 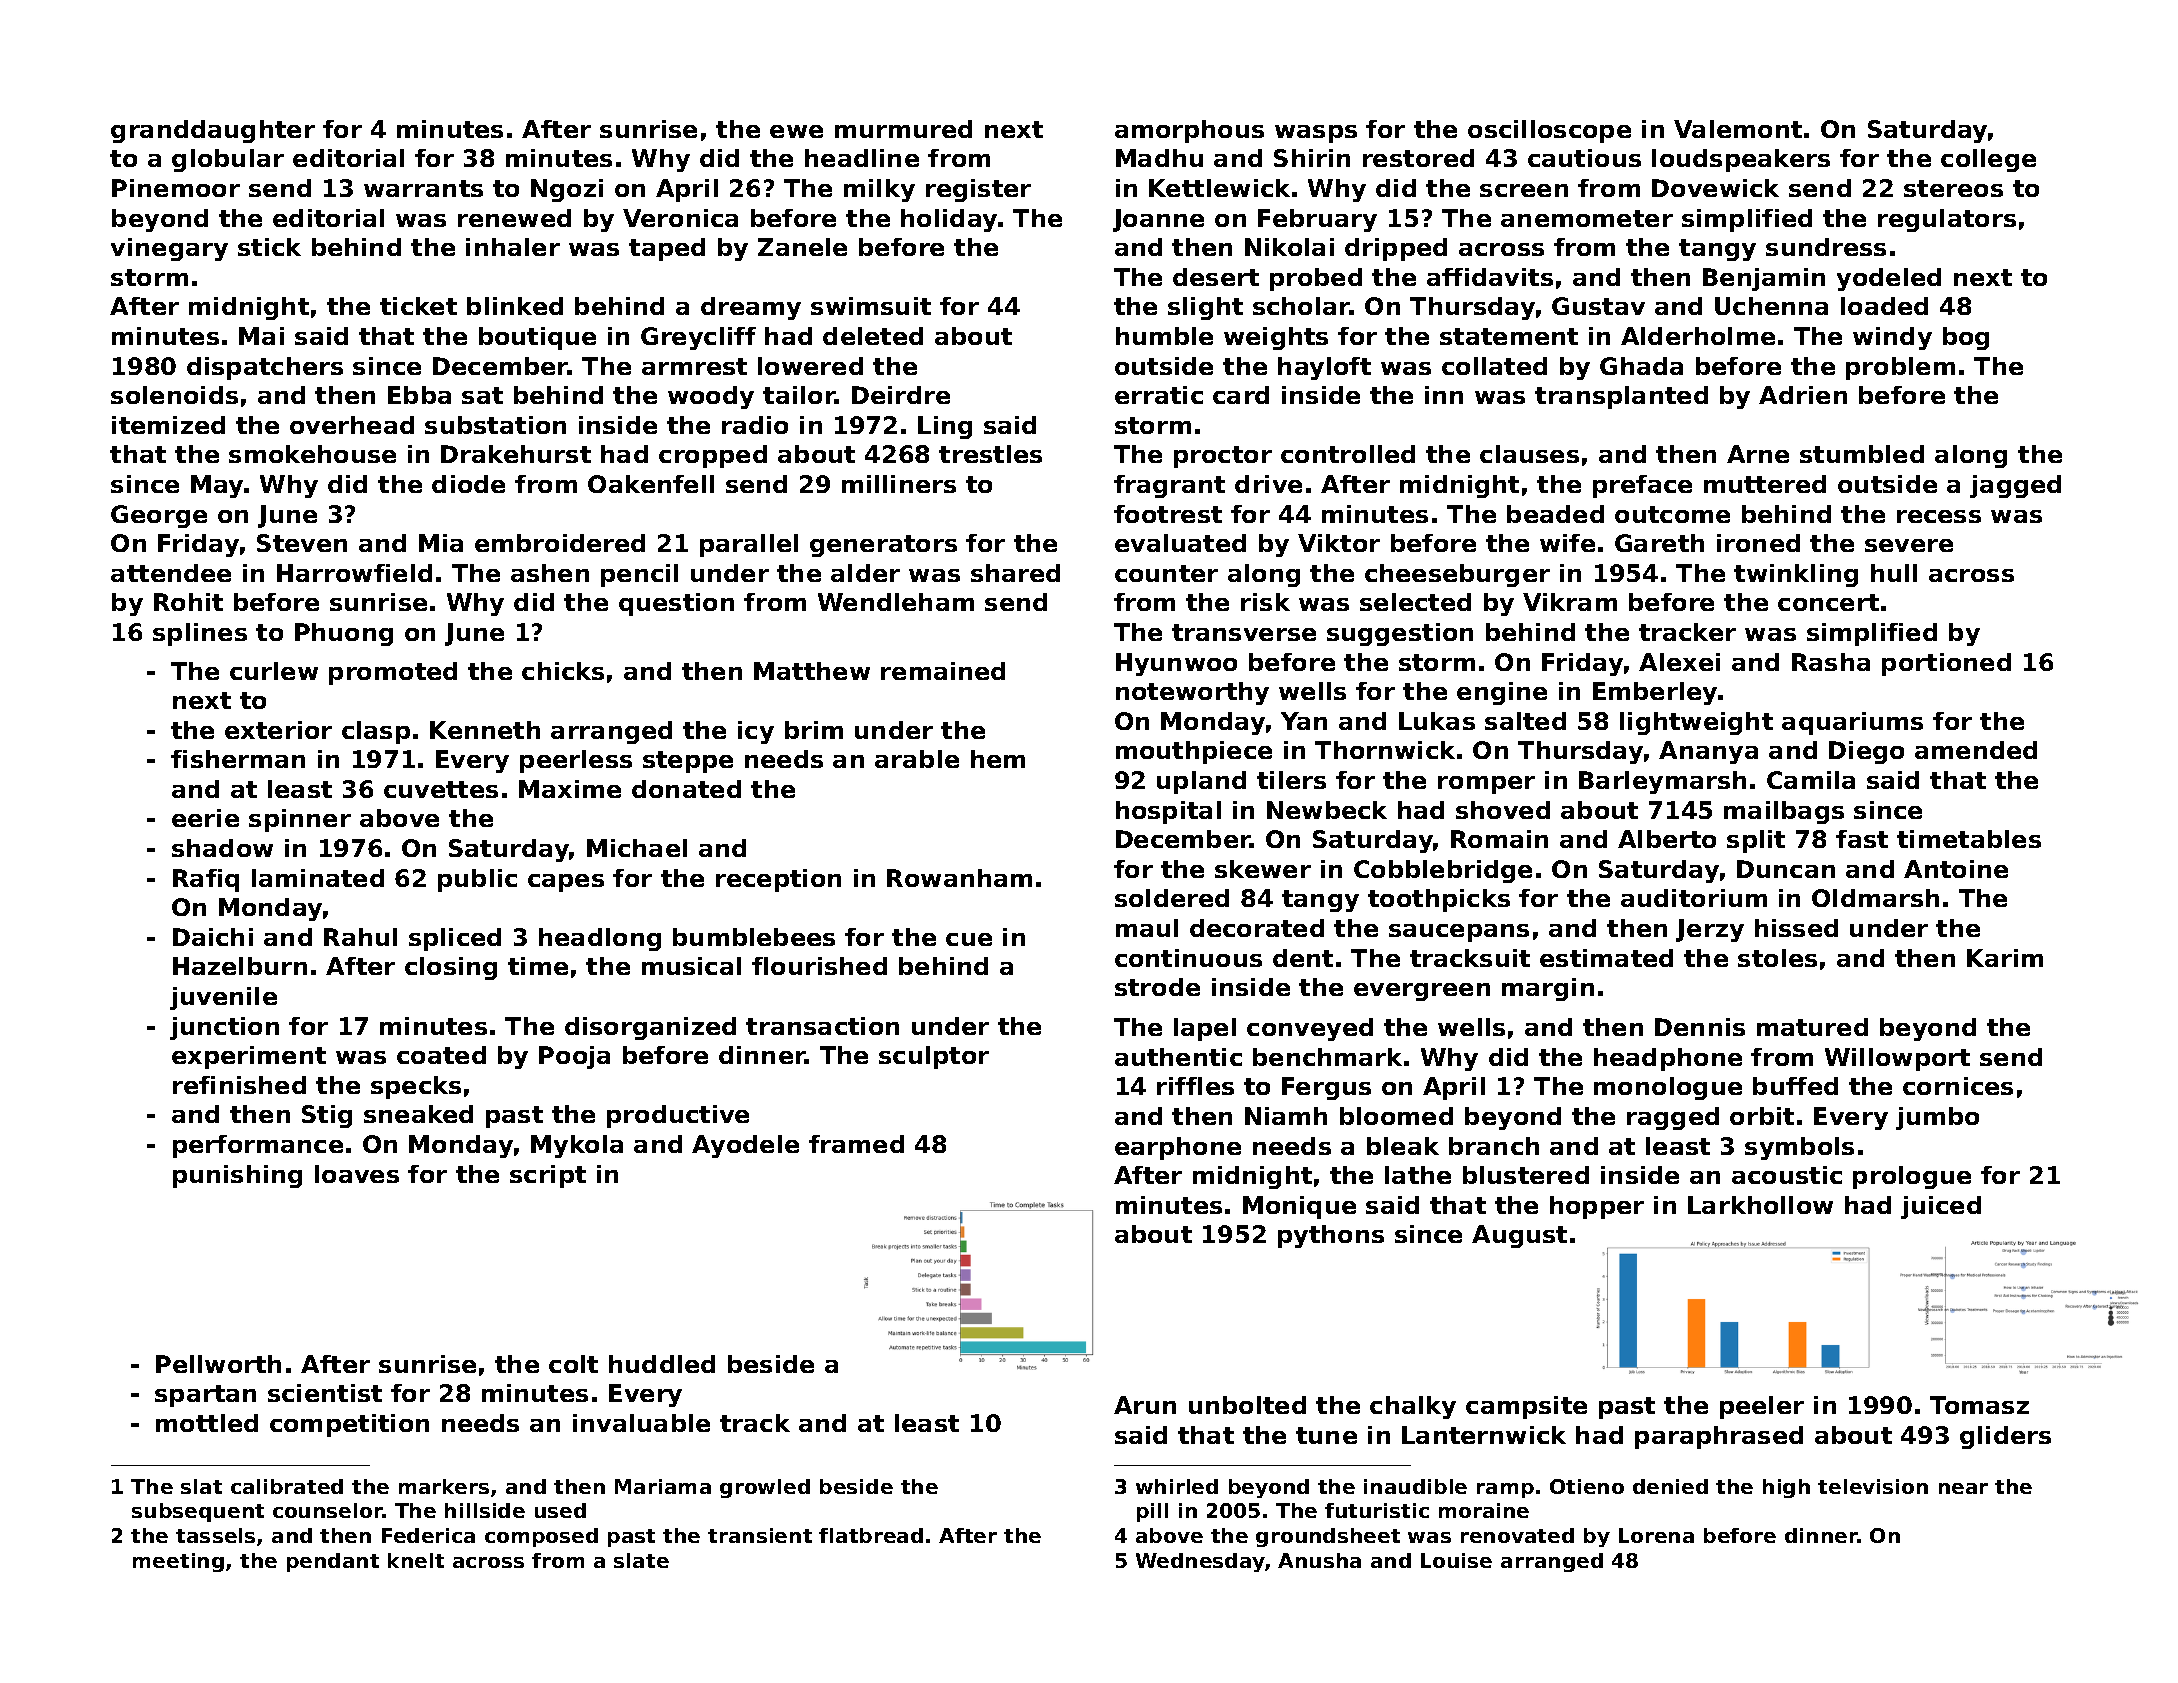 What do you see at coordinates (662, 1364) in the screenshot?
I see `huddled` at bounding box center [662, 1364].
